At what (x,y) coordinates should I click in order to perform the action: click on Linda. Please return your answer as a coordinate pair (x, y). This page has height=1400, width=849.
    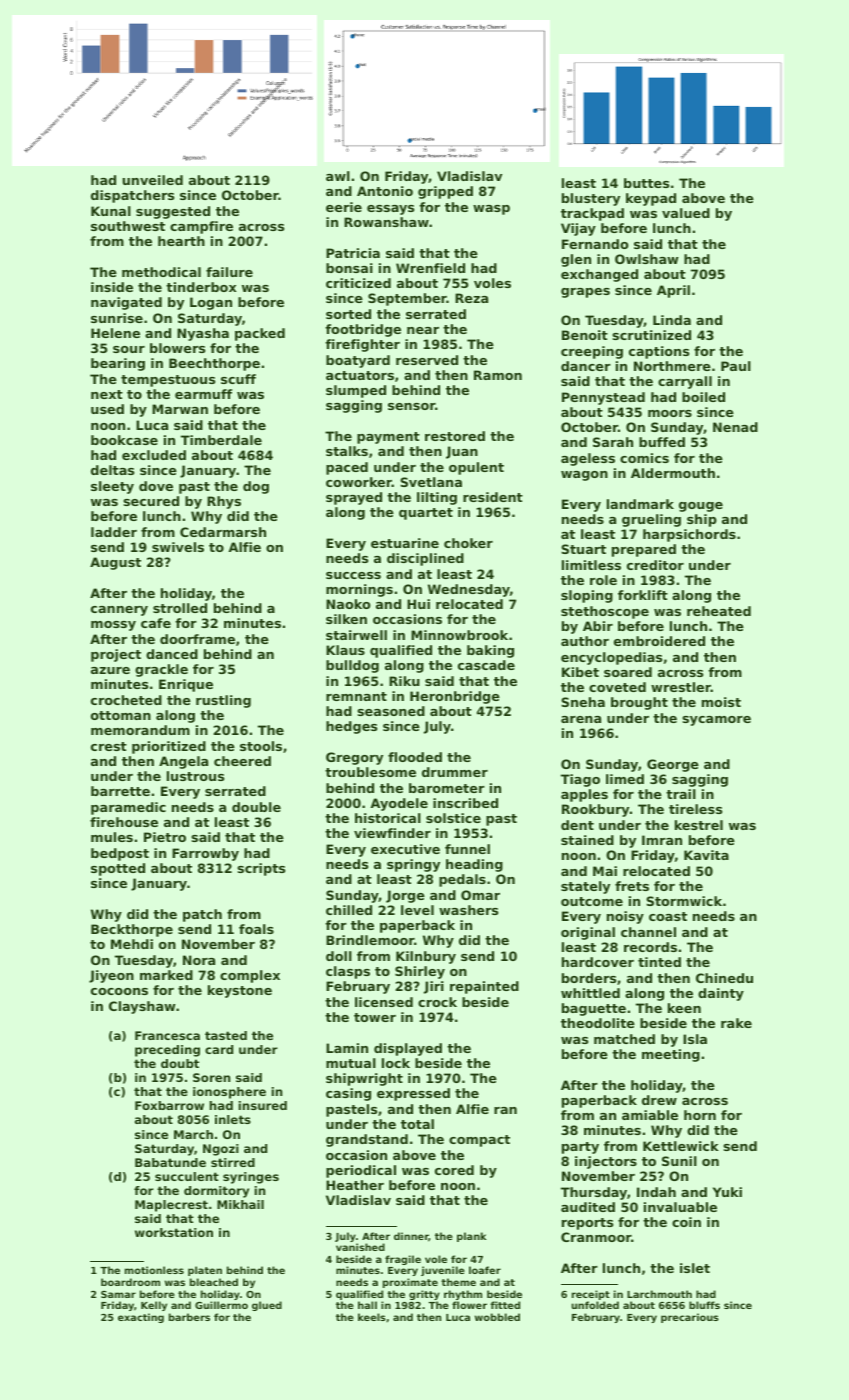
    Looking at the image, I should click on (672, 320).
